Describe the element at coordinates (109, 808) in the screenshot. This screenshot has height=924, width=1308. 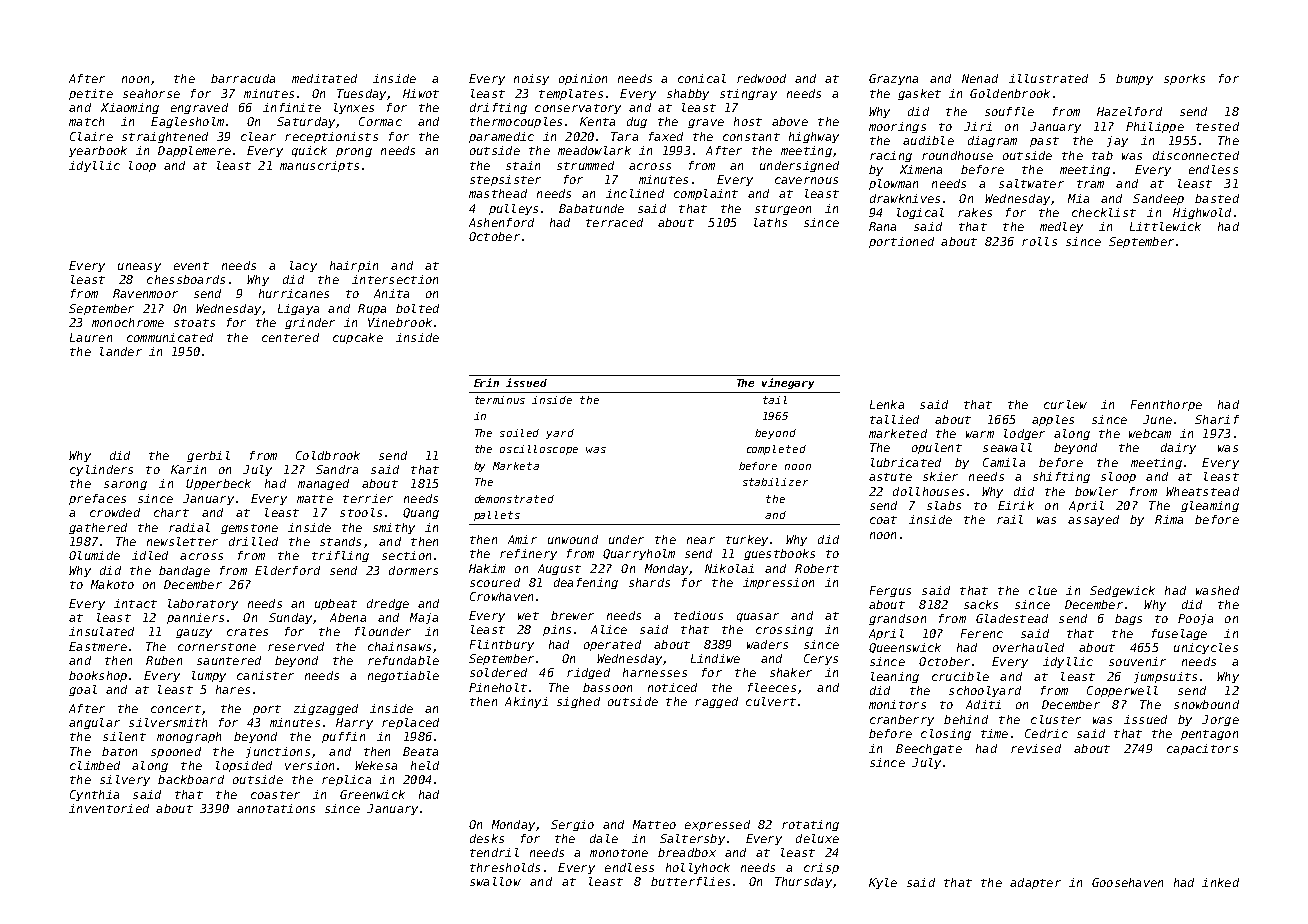
I see `inventoried` at that location.
